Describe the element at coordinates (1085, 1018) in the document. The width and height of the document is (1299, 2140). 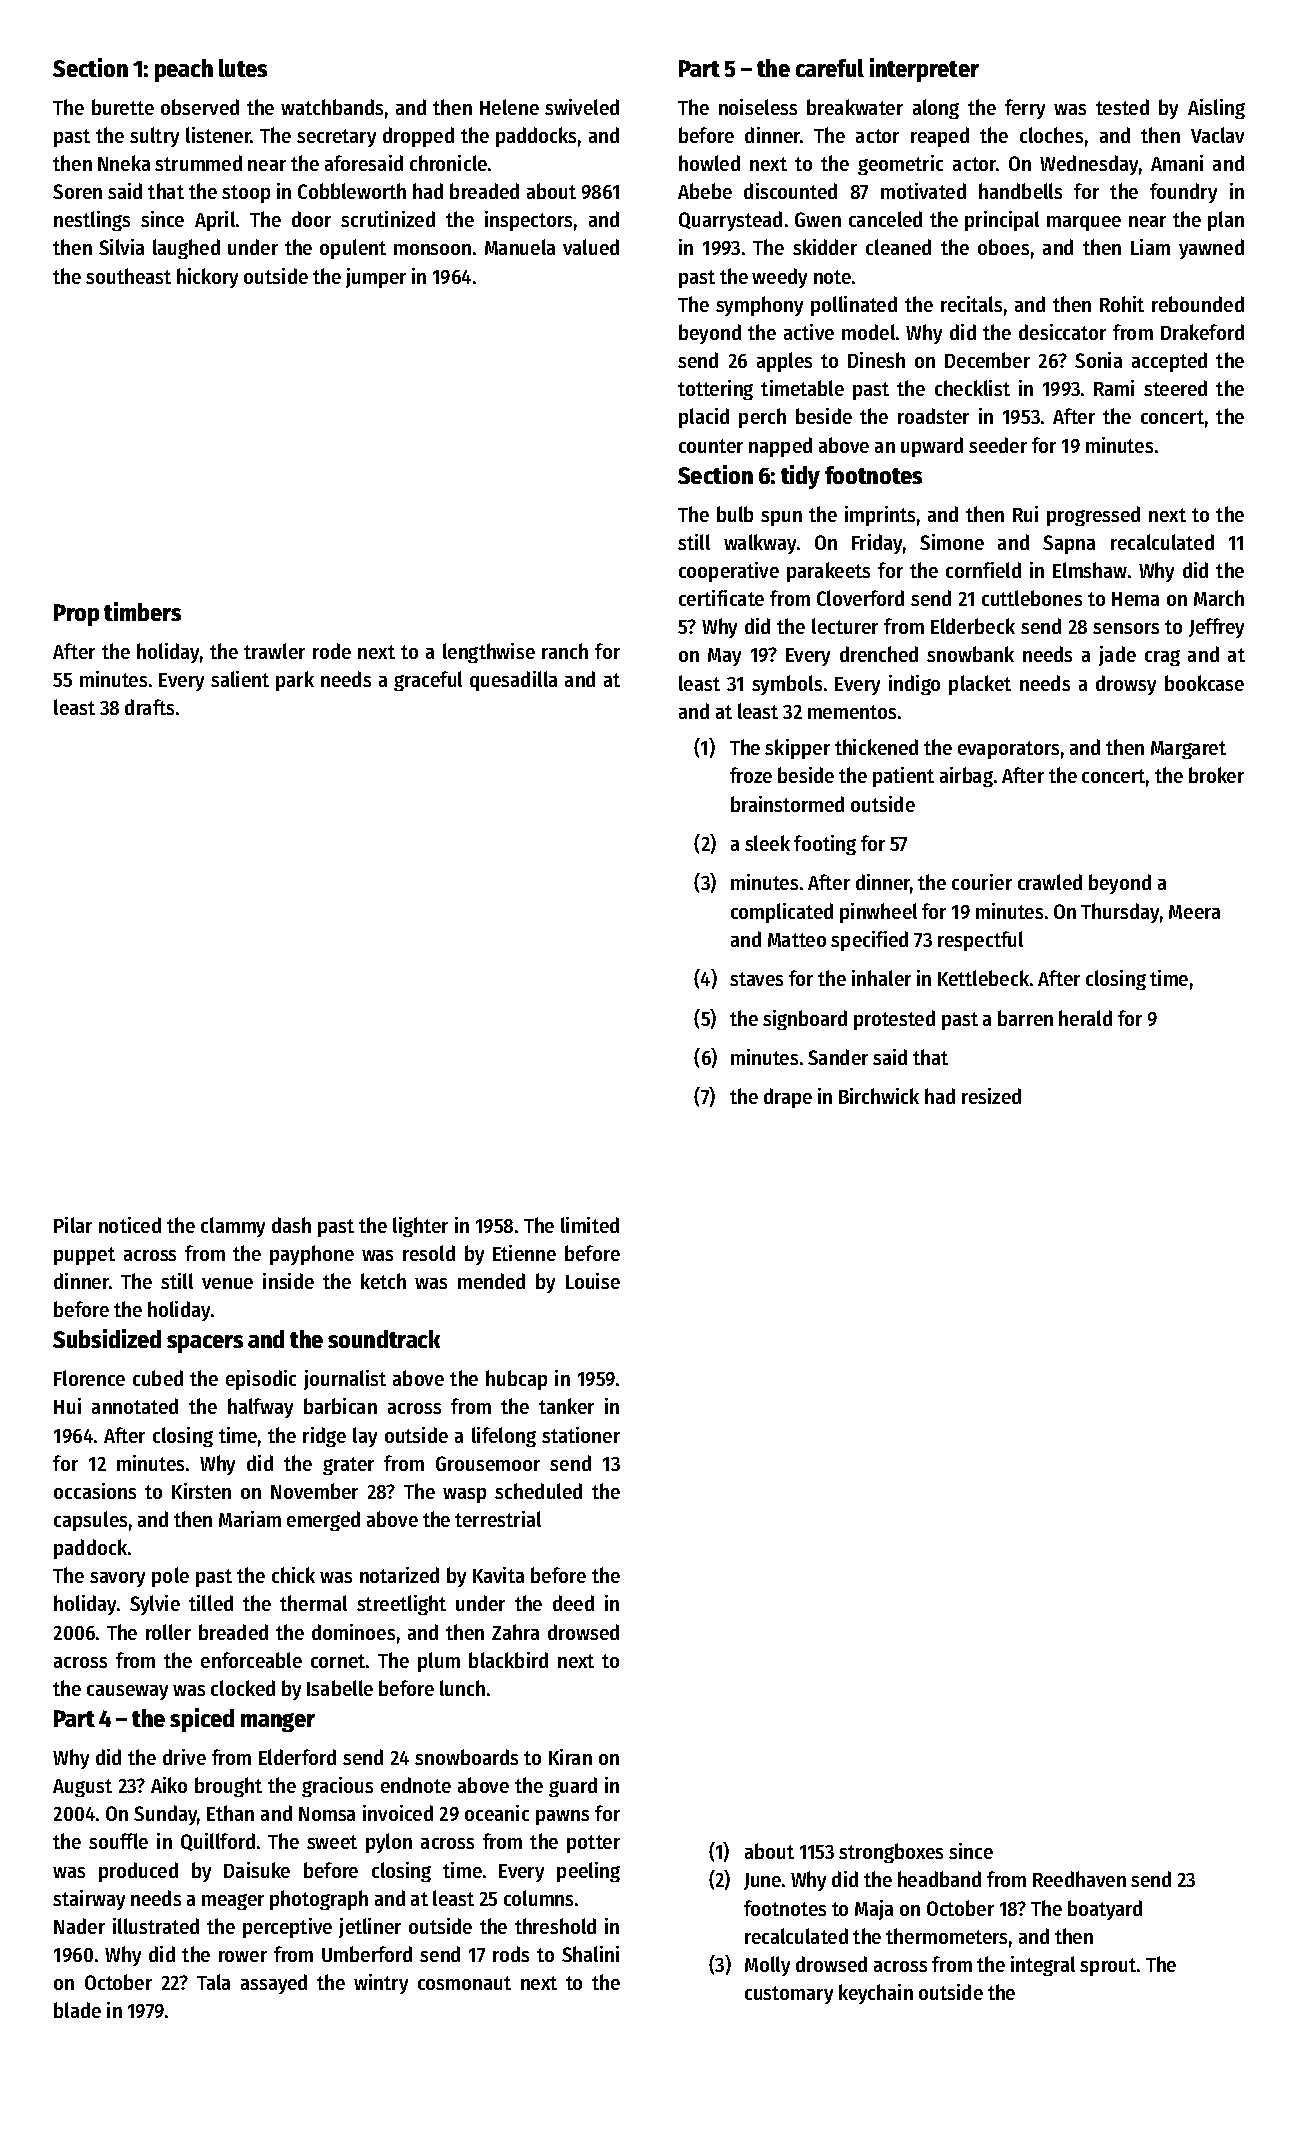
I see `herald` at that location.
